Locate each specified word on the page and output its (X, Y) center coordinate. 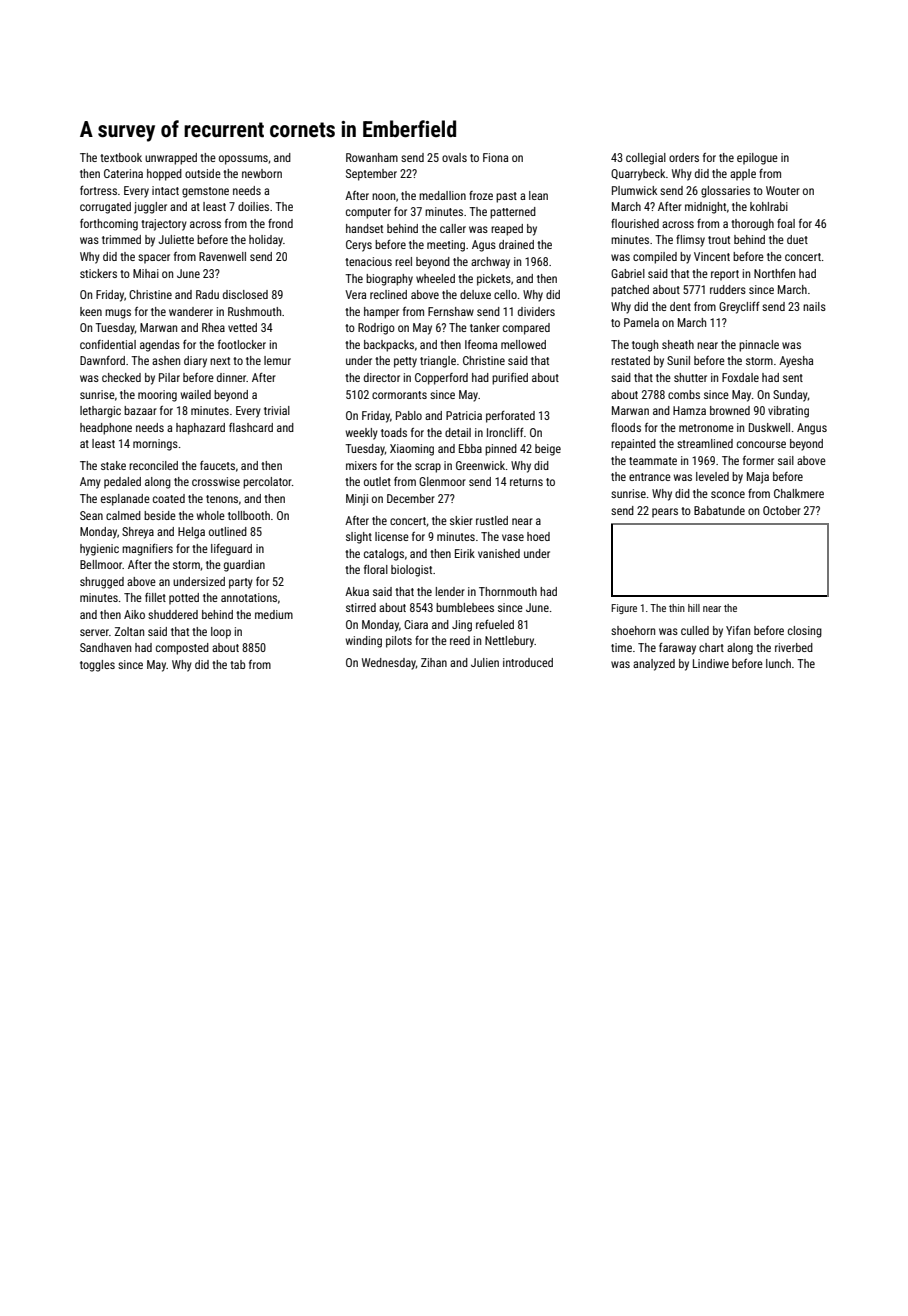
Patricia (464, 415)
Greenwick (481, 465)
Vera (355, 294)
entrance (650, 477)
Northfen (774, 273)
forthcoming (109, 225)
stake (113, 465)
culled (695, 630)
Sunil (678, 360)
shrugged (102, 583)
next (220, 361)
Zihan (434, 662)
